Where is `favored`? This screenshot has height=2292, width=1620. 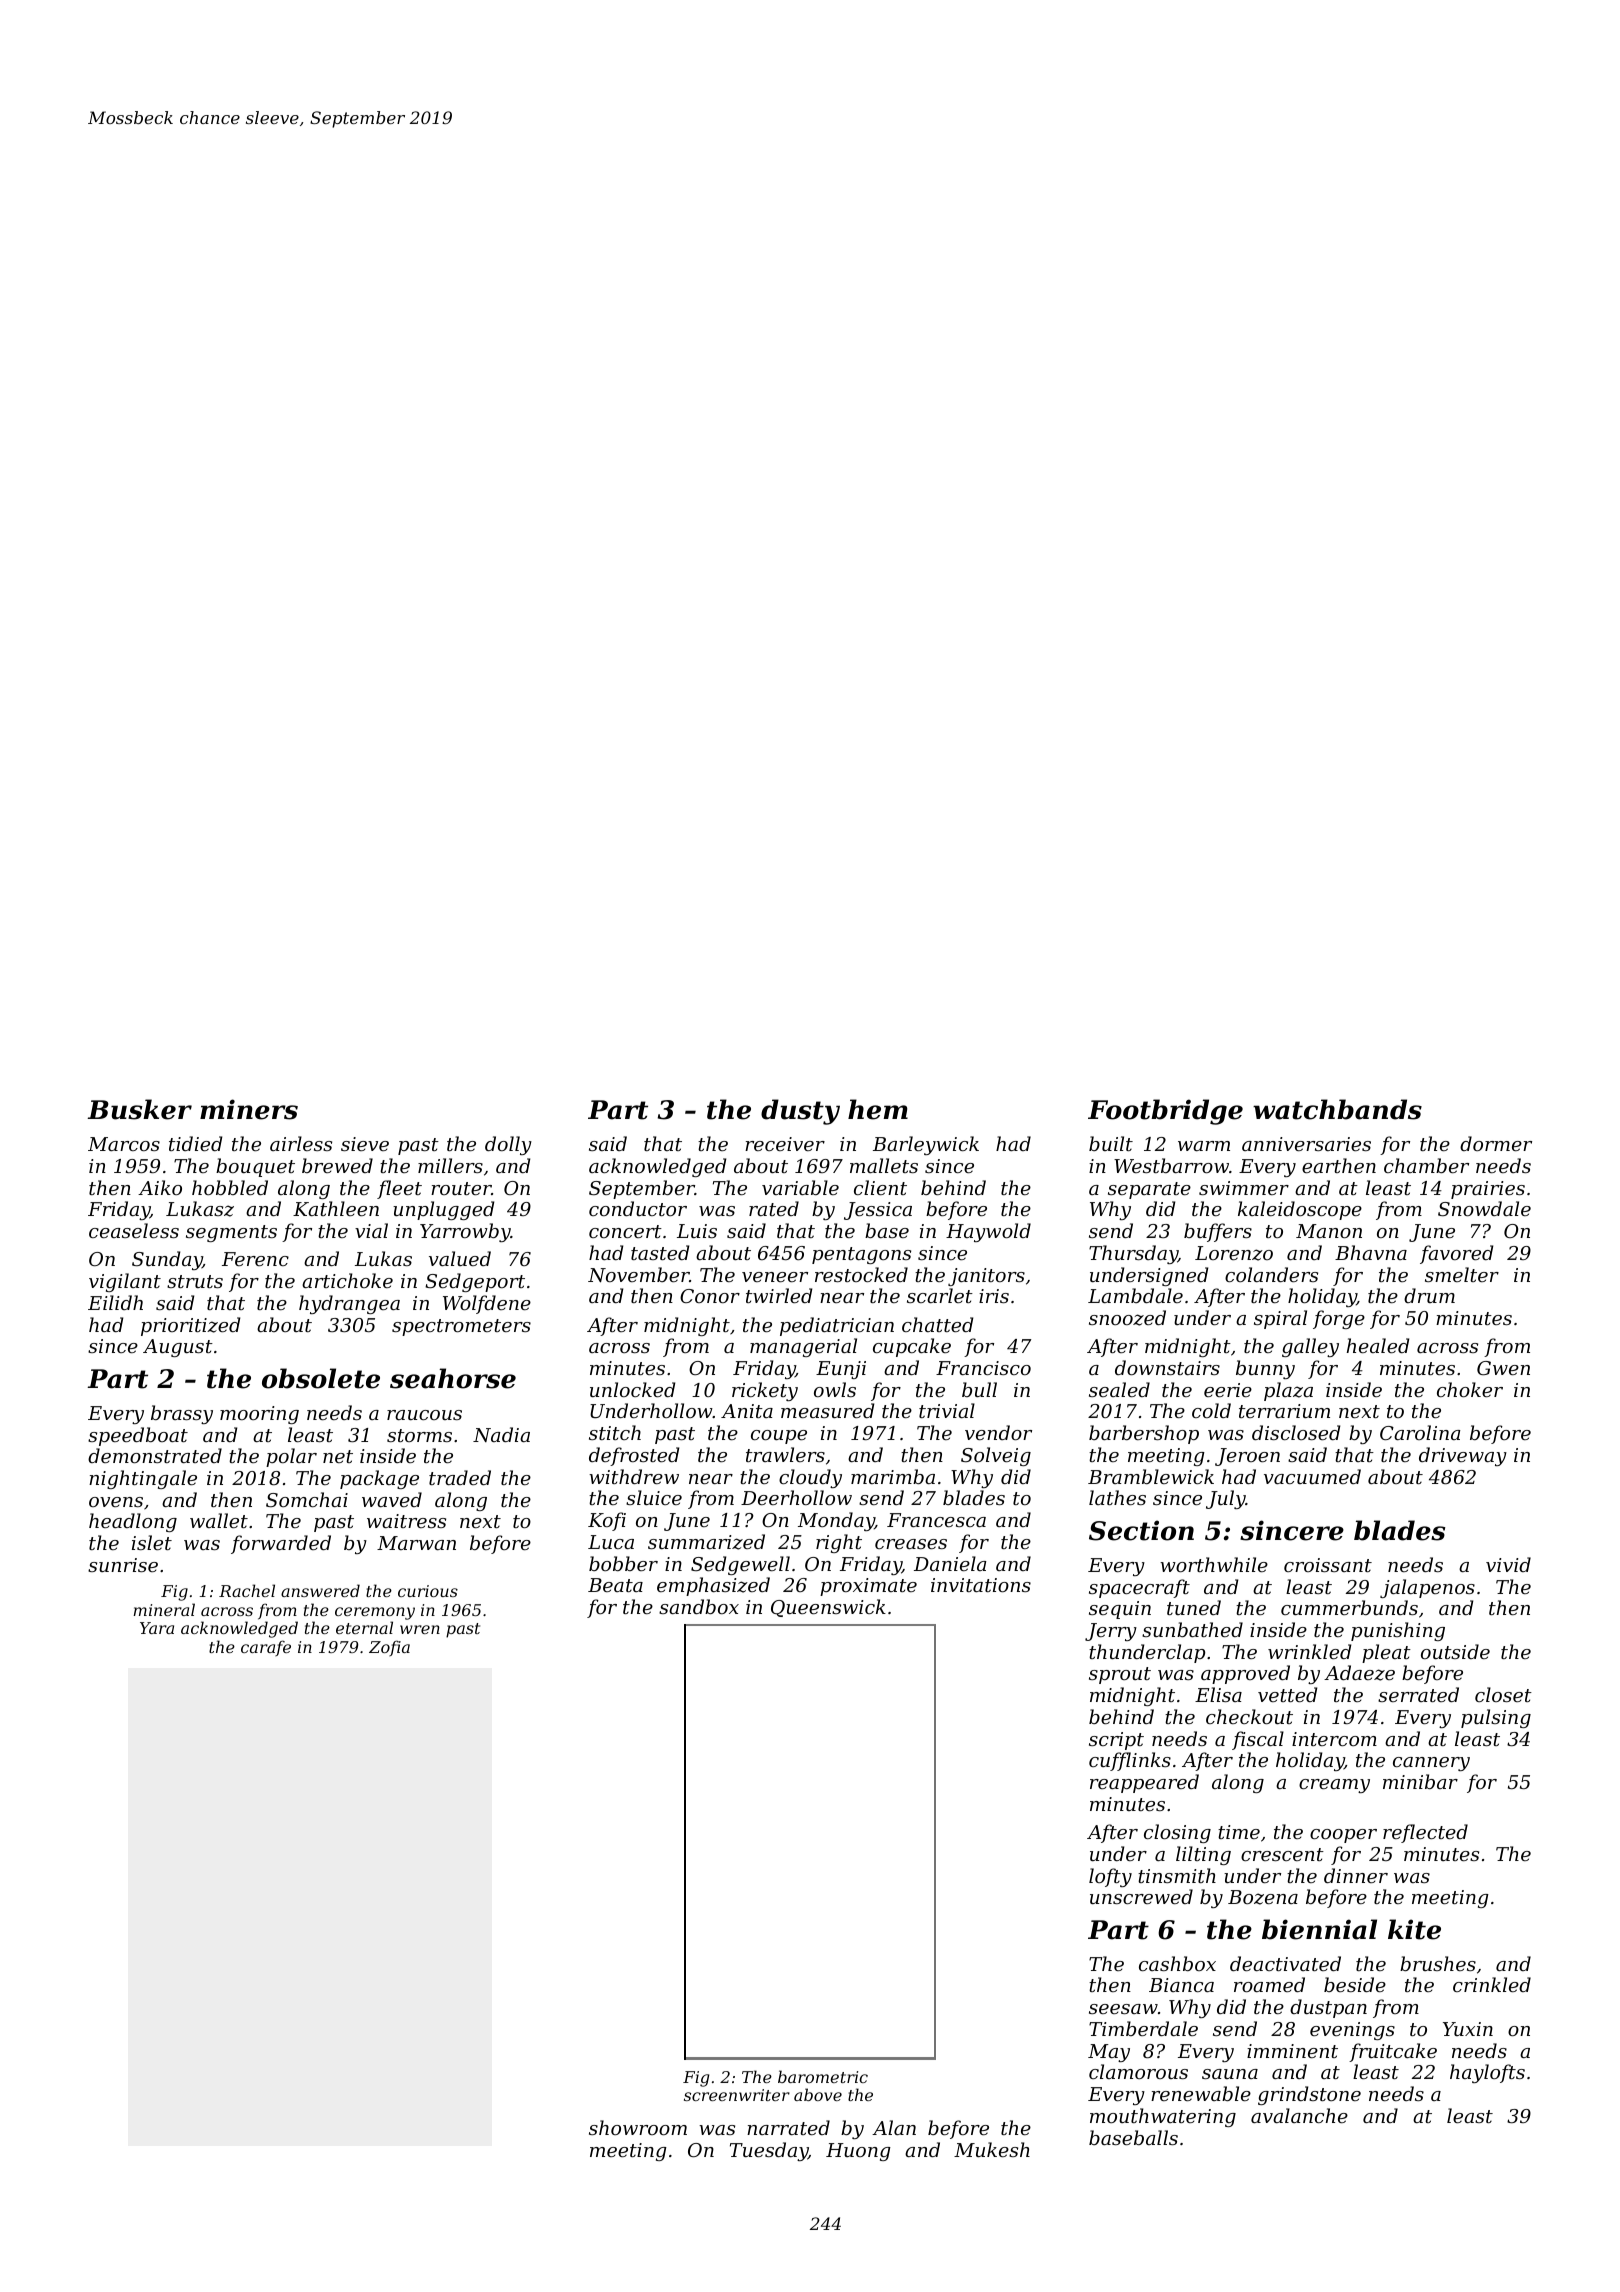
favored is located at coordinates (1456, 1254).
